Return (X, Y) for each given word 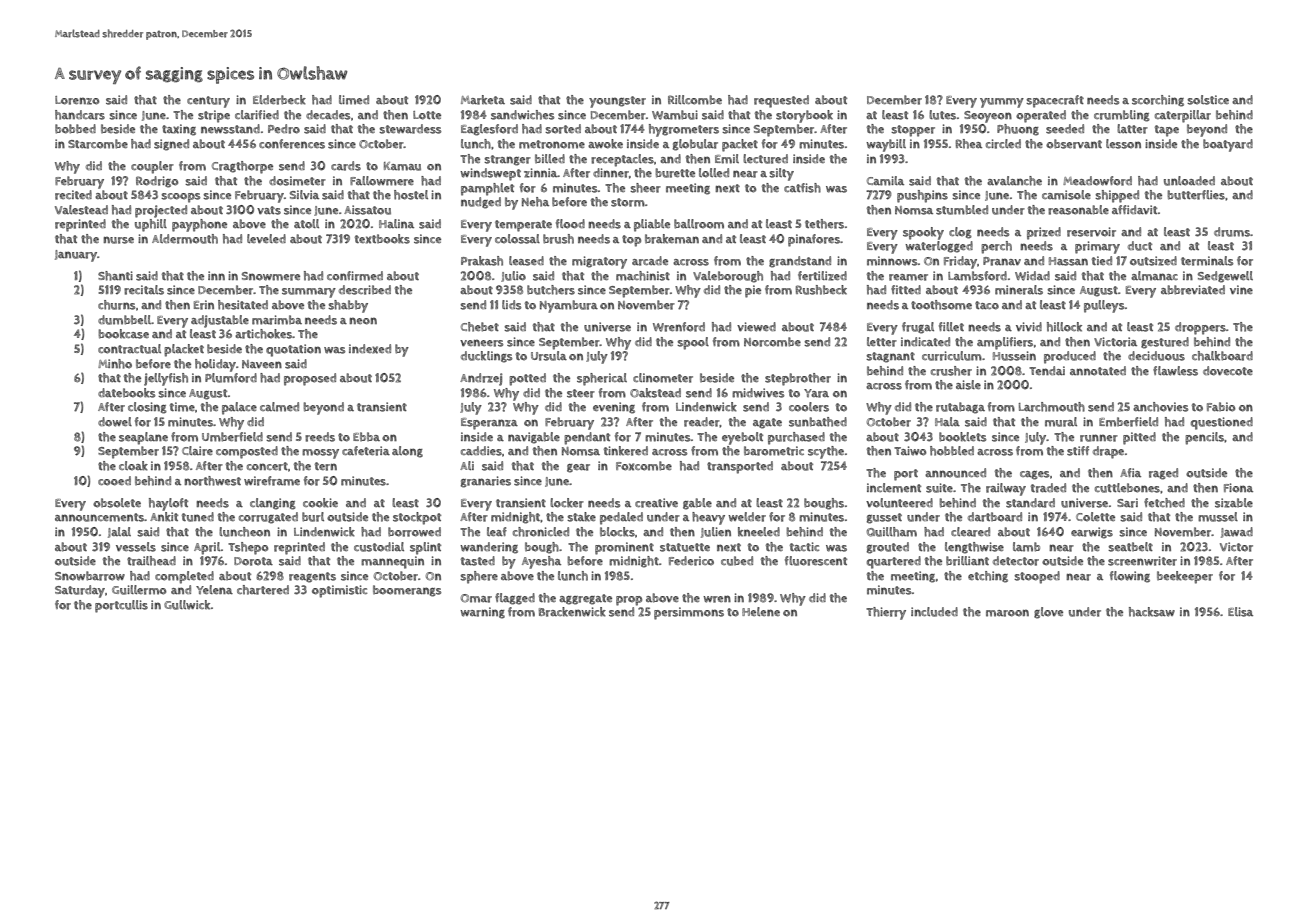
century (208, 102)
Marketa (483, 100)
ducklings (487, 357)
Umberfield (232, 437)
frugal (918, 328)
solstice (1208, 100)
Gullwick (187, 605)
